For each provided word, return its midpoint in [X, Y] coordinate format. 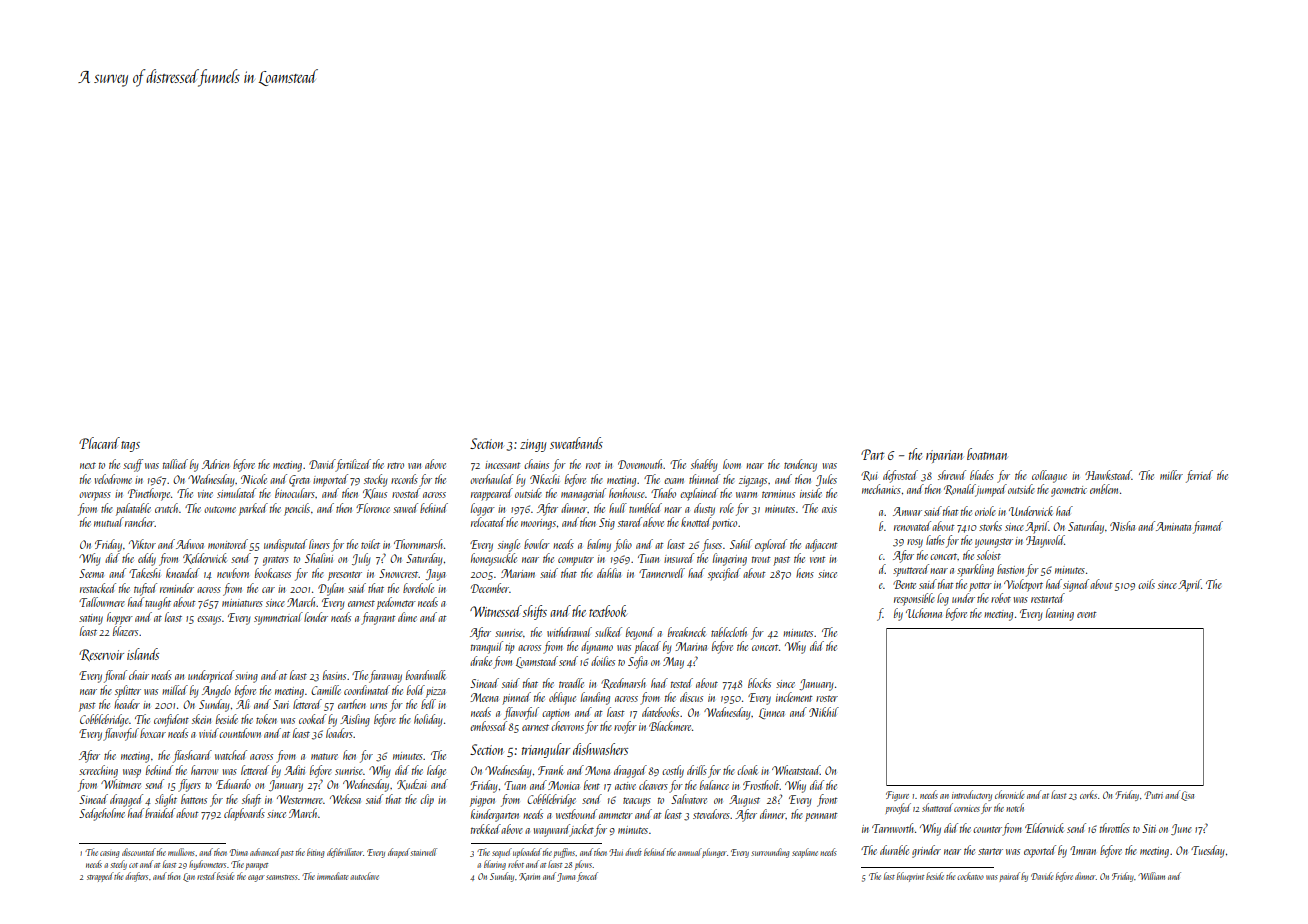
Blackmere [670, 726]
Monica [564, 785]
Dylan [331, 589]
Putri [1153, 795]
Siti [1149, 828]
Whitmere [121, 784]
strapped [100, 877]
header [127, 704]
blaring [495, 865]
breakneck [687, 632]
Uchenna [924, 613]
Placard [99, 443]
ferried [1199, 476]
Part [872, 454]
